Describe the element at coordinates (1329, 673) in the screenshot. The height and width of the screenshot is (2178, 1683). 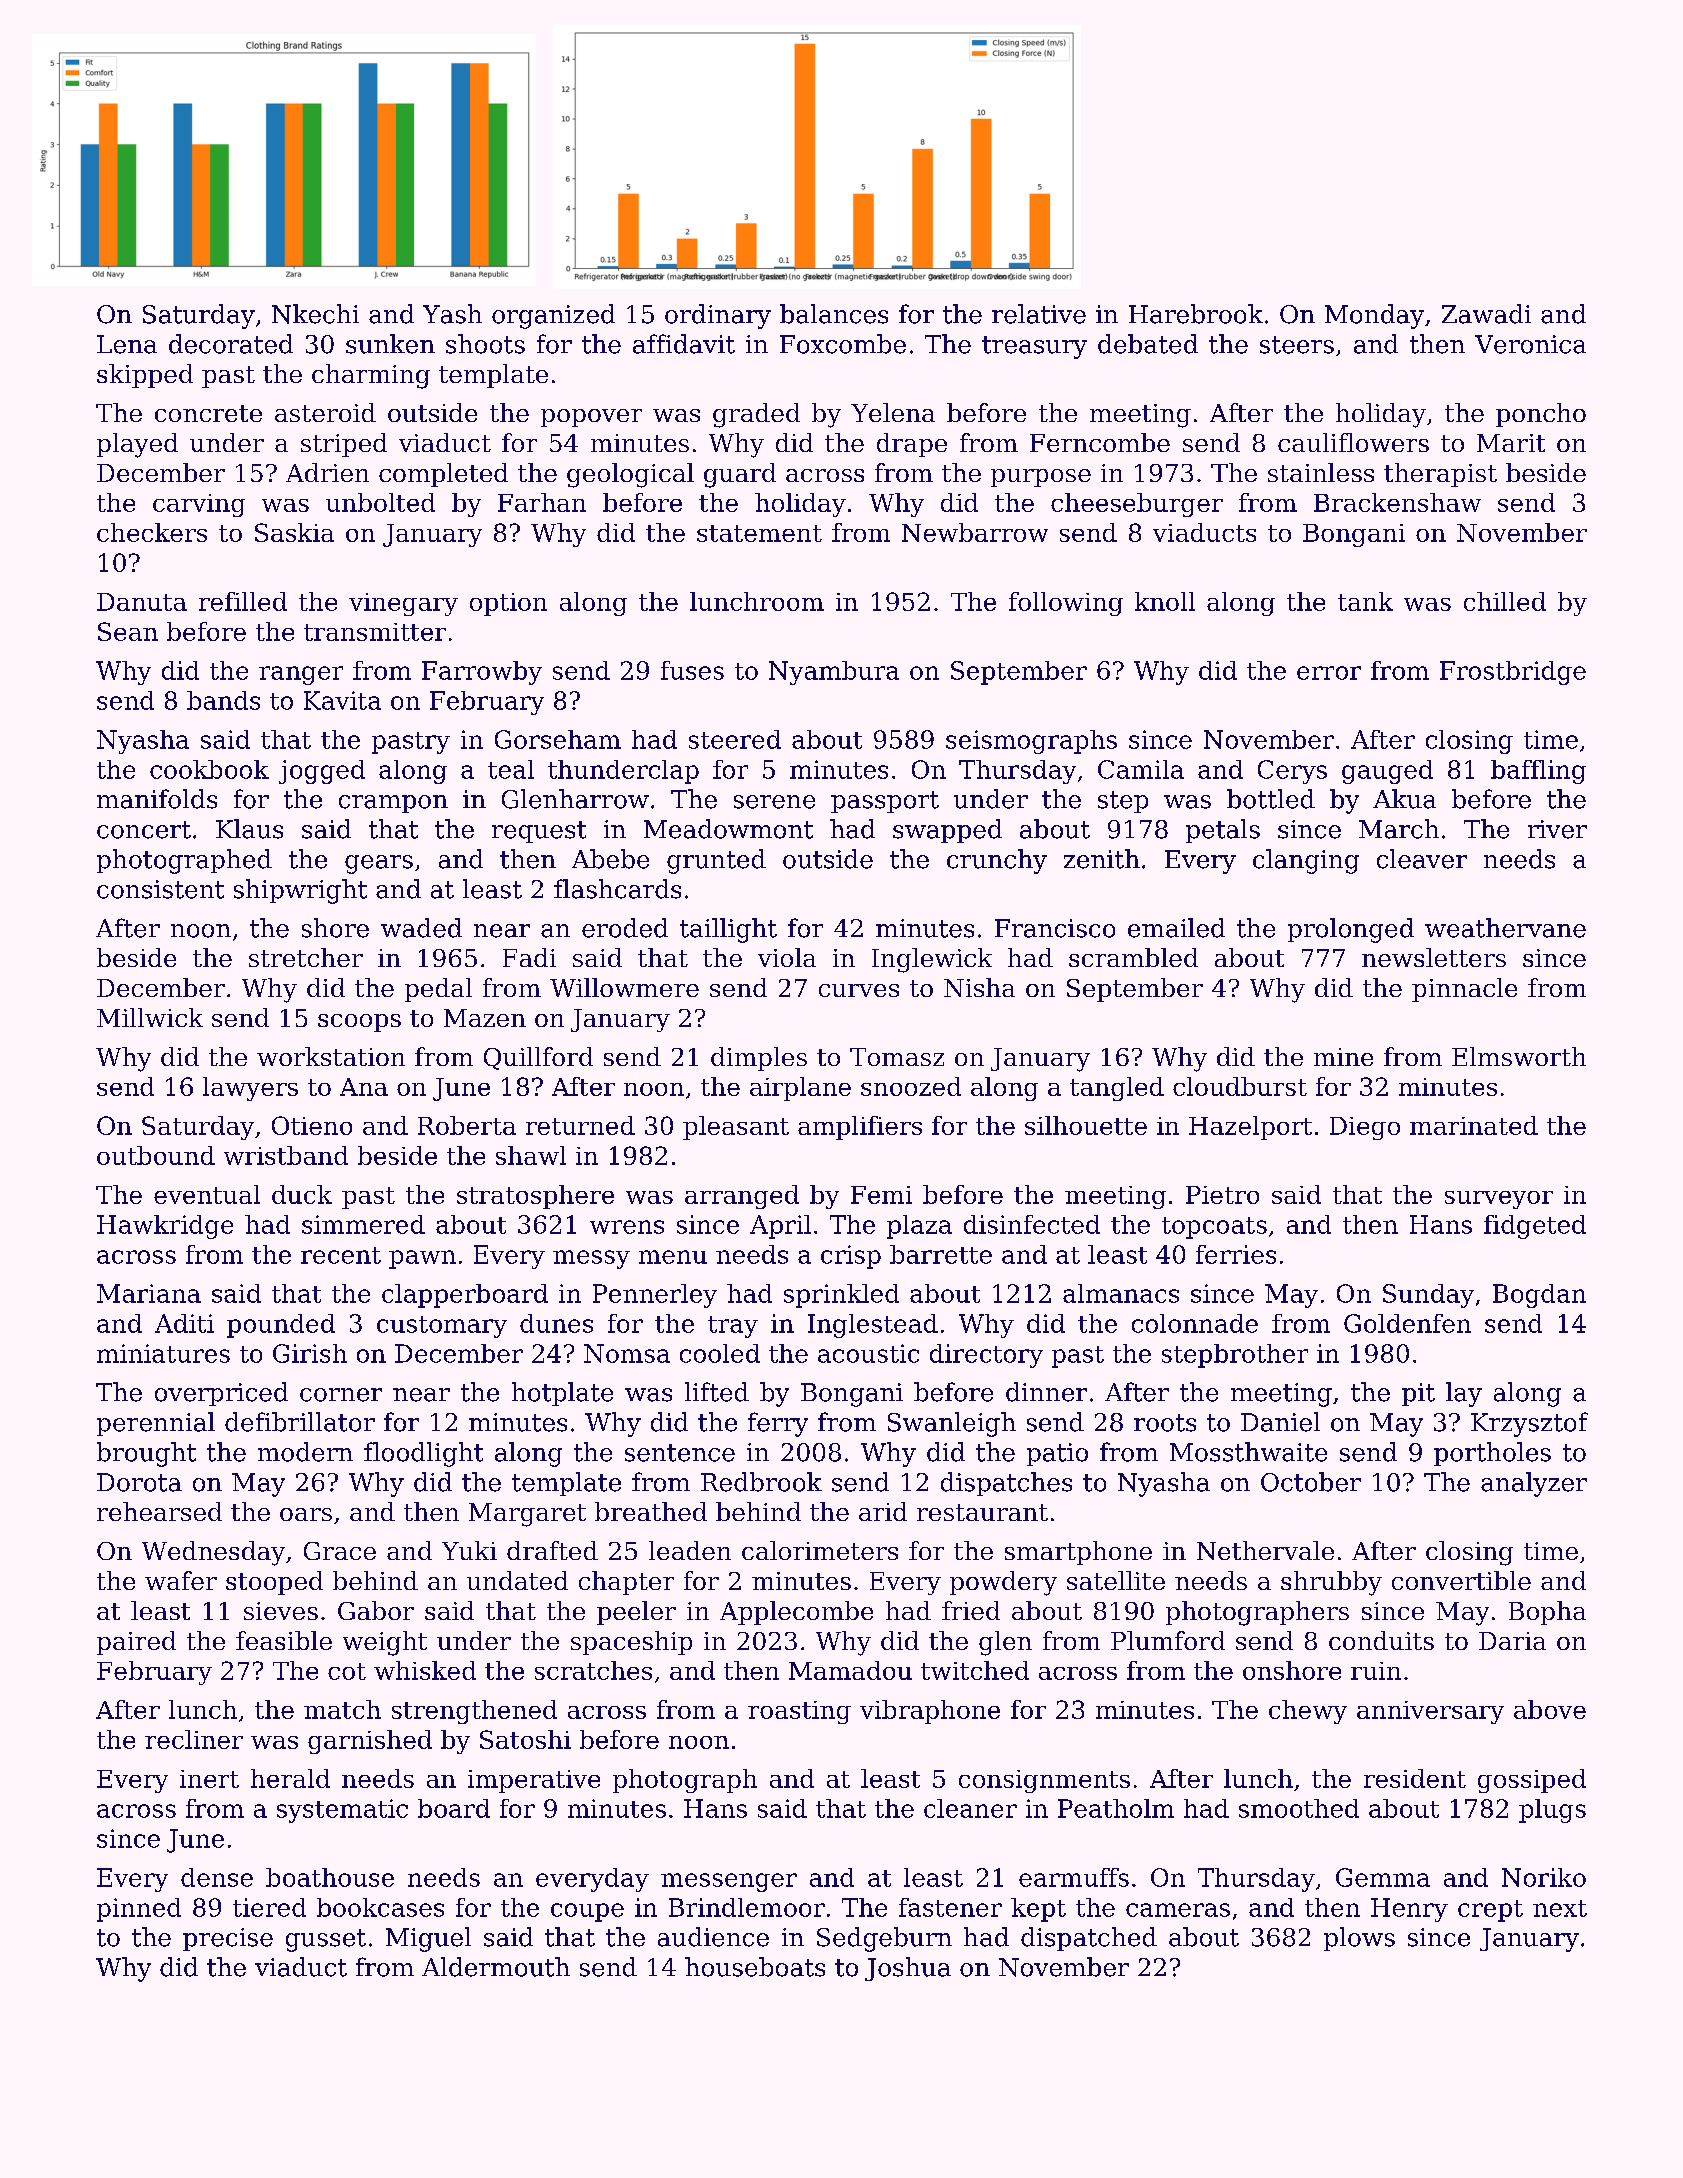
I see `error` at that location.
